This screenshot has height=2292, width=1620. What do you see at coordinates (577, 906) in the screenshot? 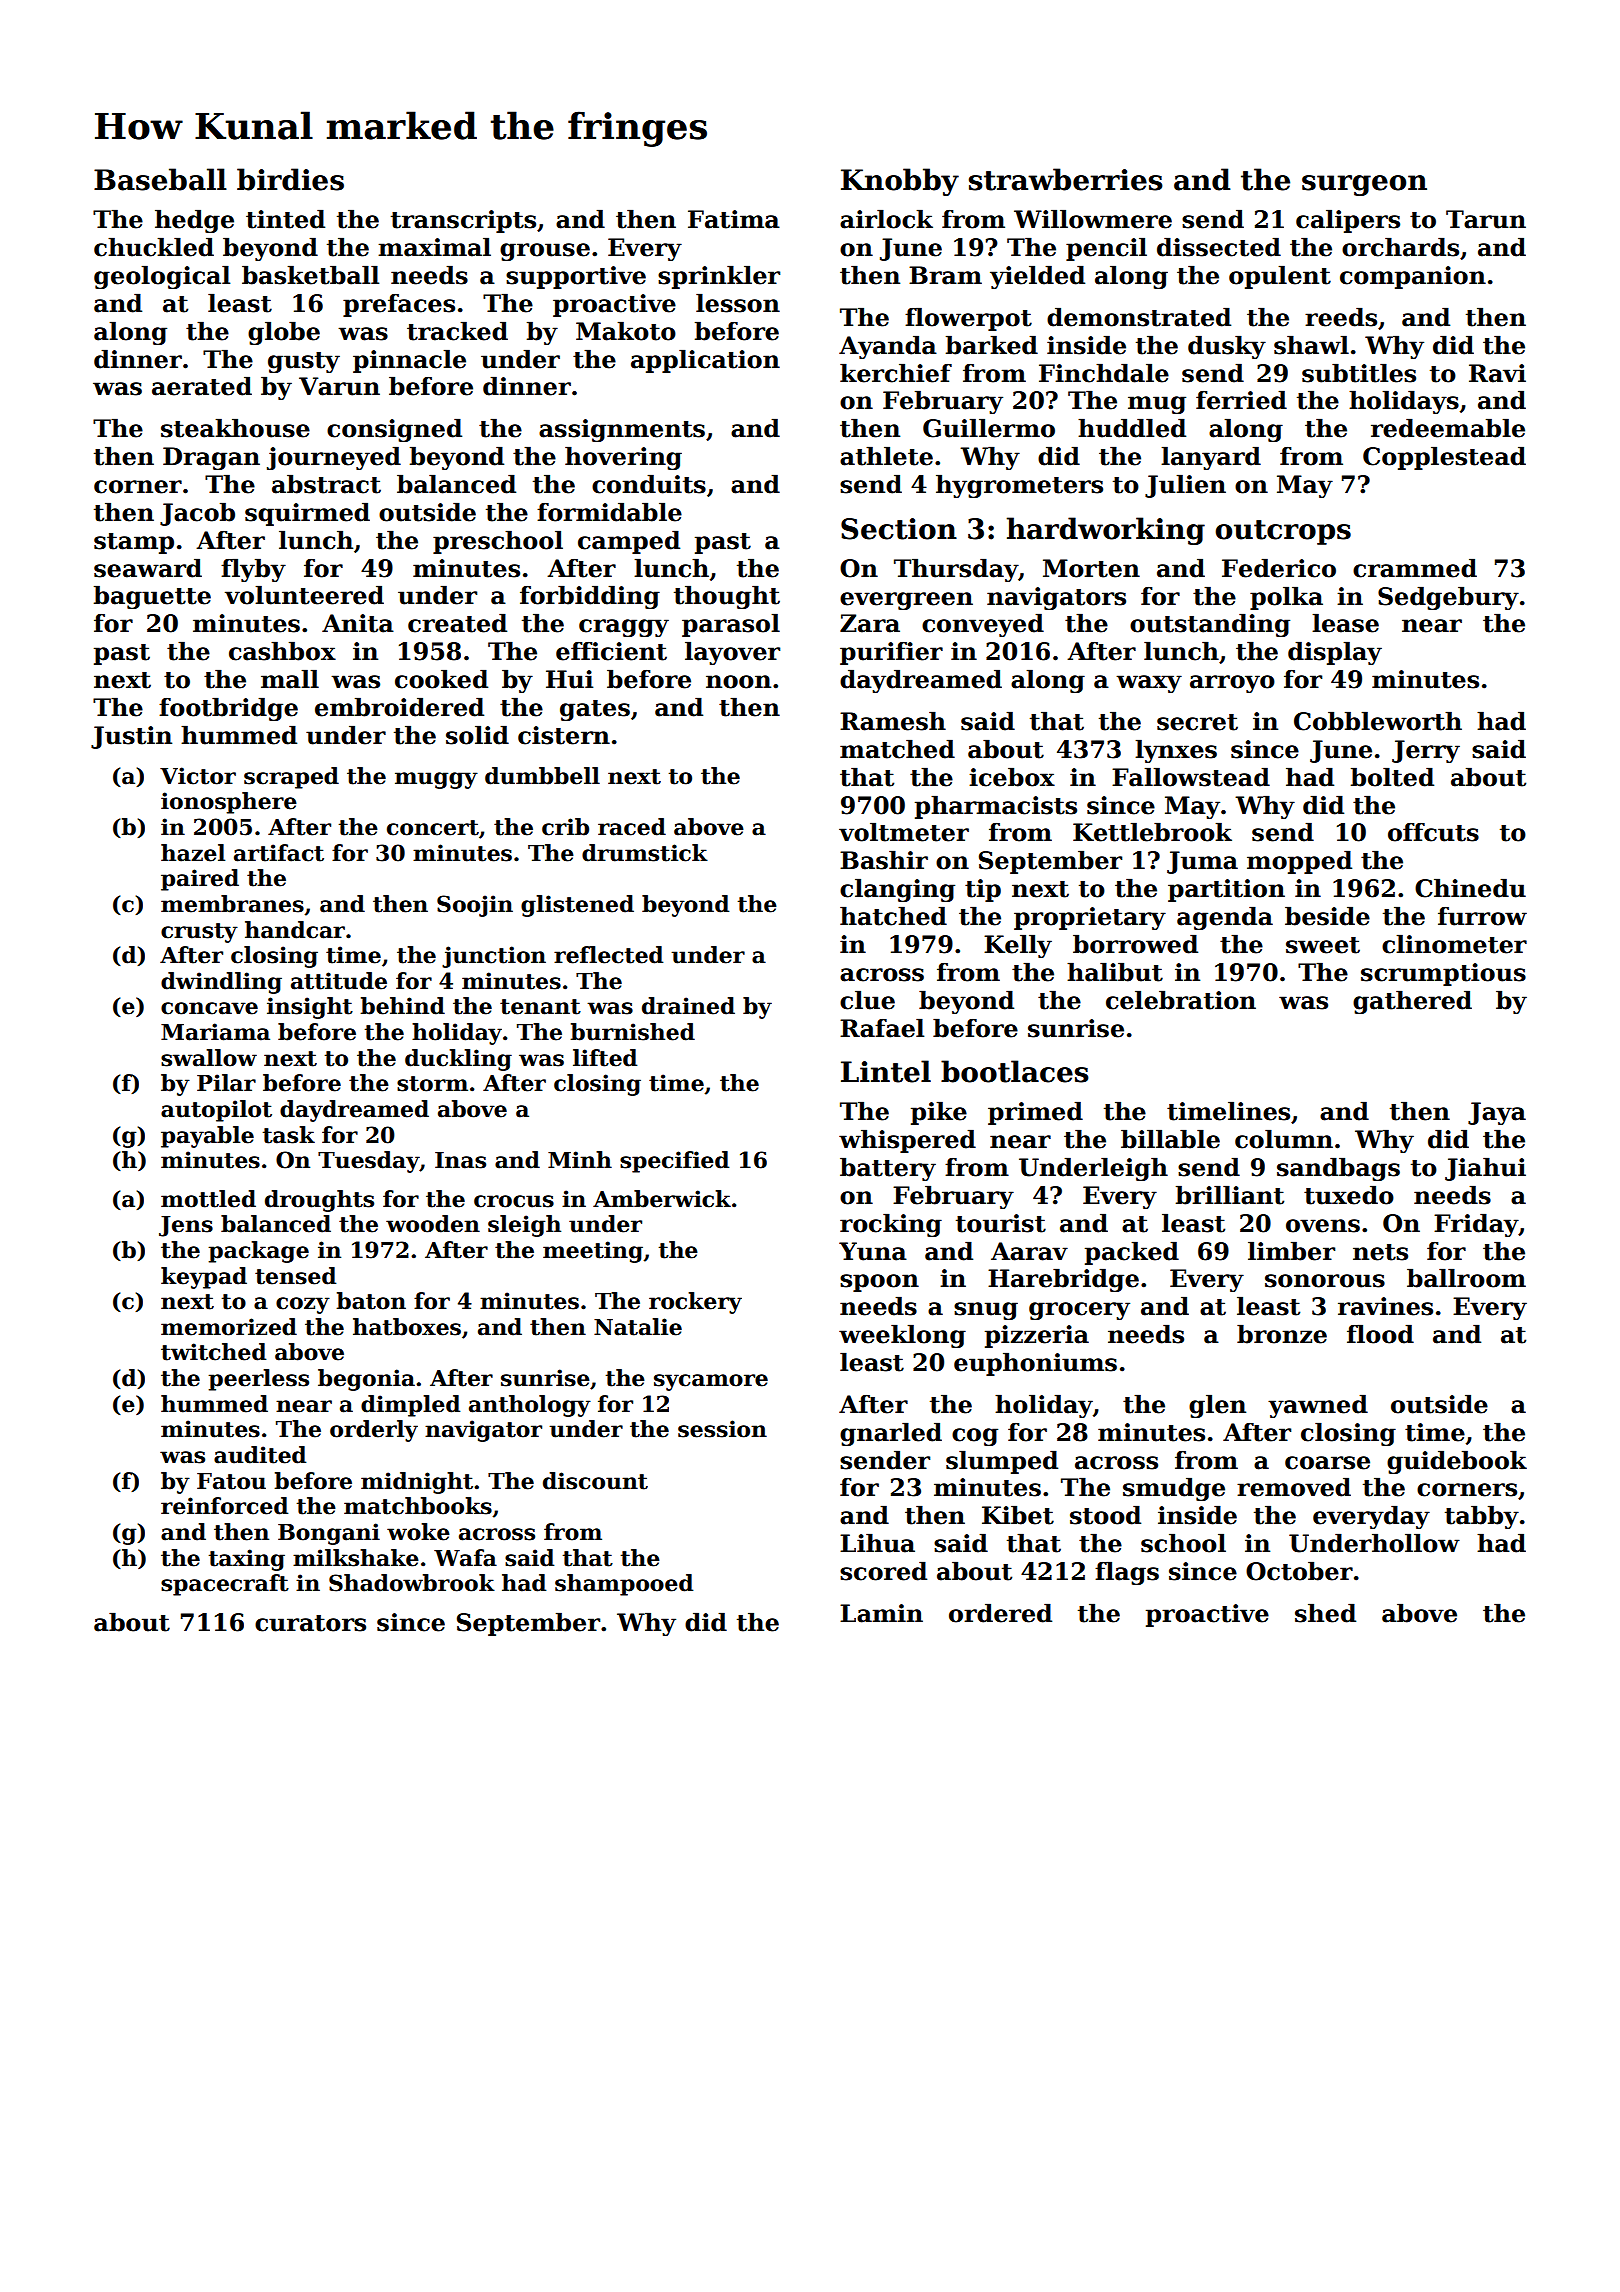
I see `glistened` at bounding box center [577, 906].
